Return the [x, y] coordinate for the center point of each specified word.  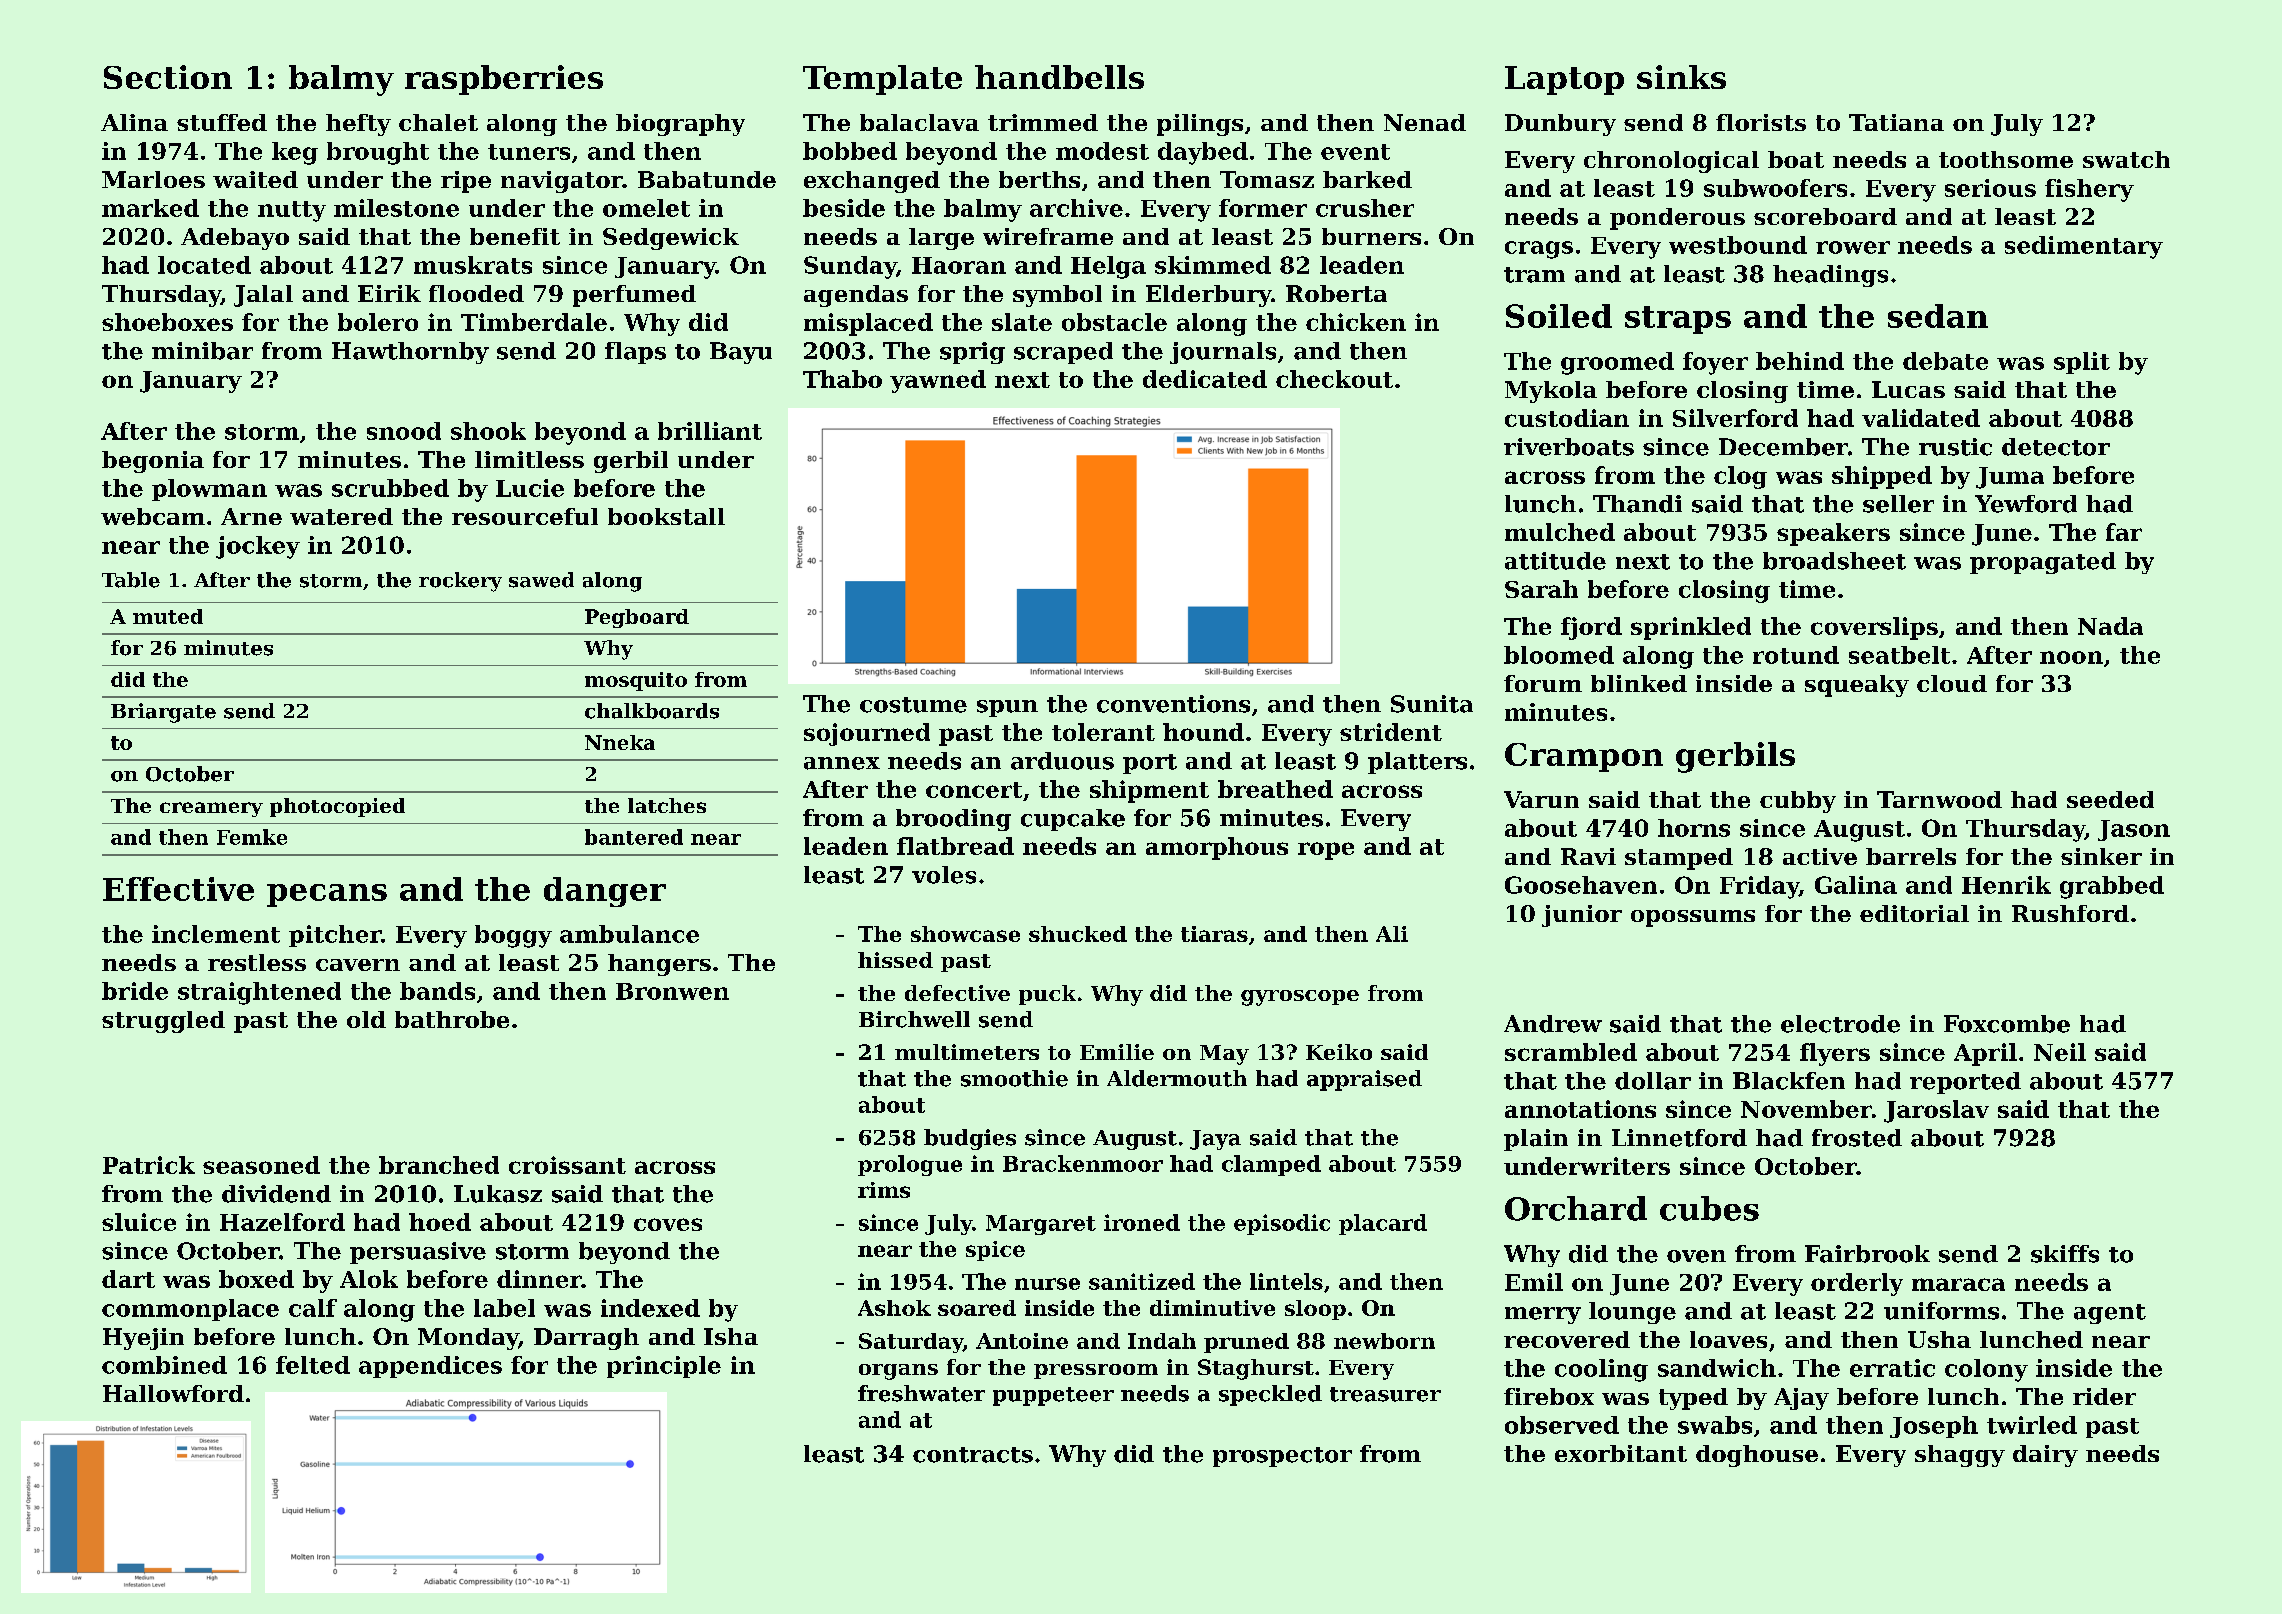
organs [898, 1372]
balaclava [919, 122]
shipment [1149, 791]
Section [168, 77]
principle [664, 1367]
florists [1761, 122]
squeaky [1857, 686]
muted [168, 616]
